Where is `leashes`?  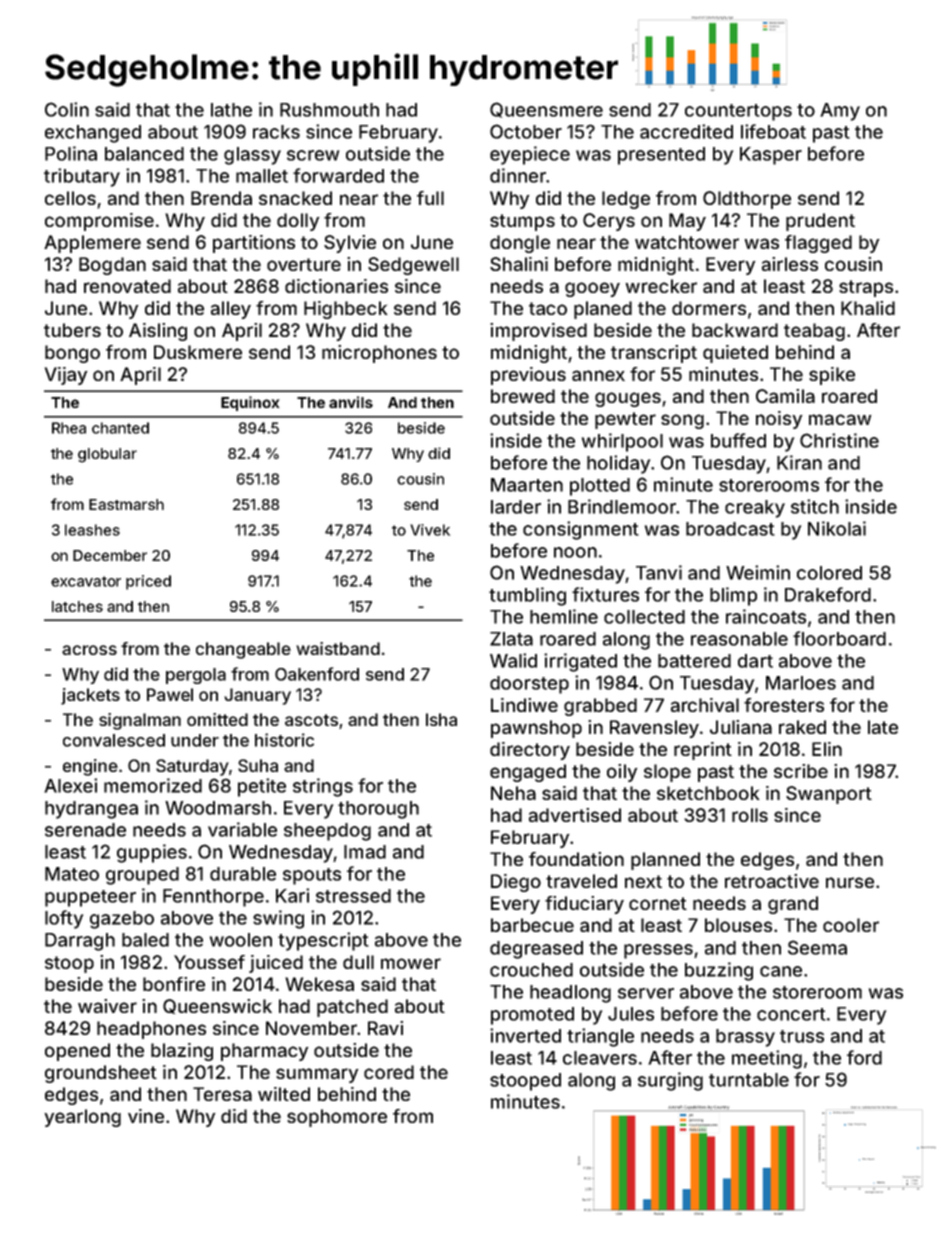
leashes is located at coordinates (92, 530).
